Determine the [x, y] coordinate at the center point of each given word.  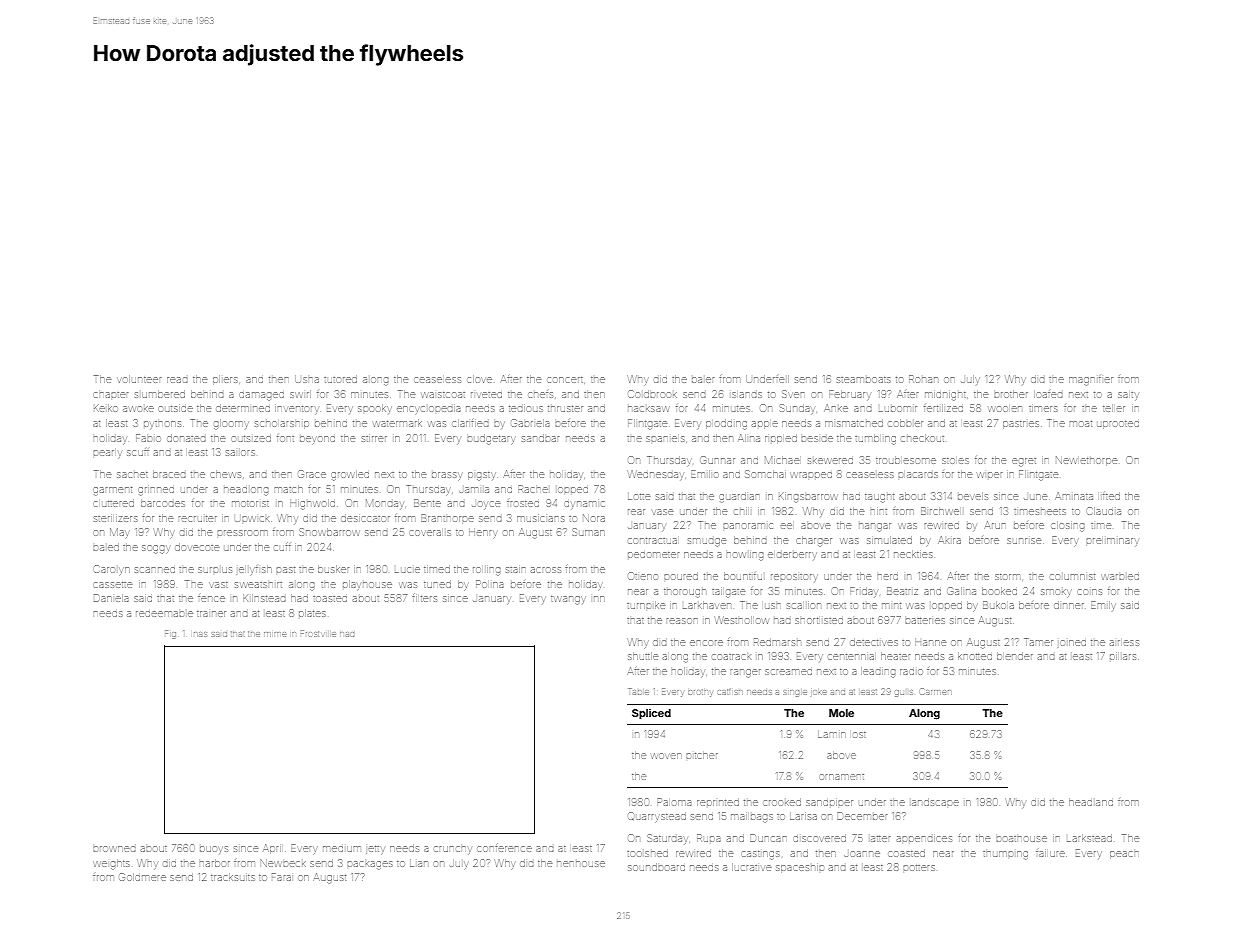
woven [667, 756]
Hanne [930, 643]
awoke [138, 409]
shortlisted [819, 621]
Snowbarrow [329, 532]
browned [114, 849]
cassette [112, 585]
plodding [726, 425]
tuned [437, 584]
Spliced [651, 714]
